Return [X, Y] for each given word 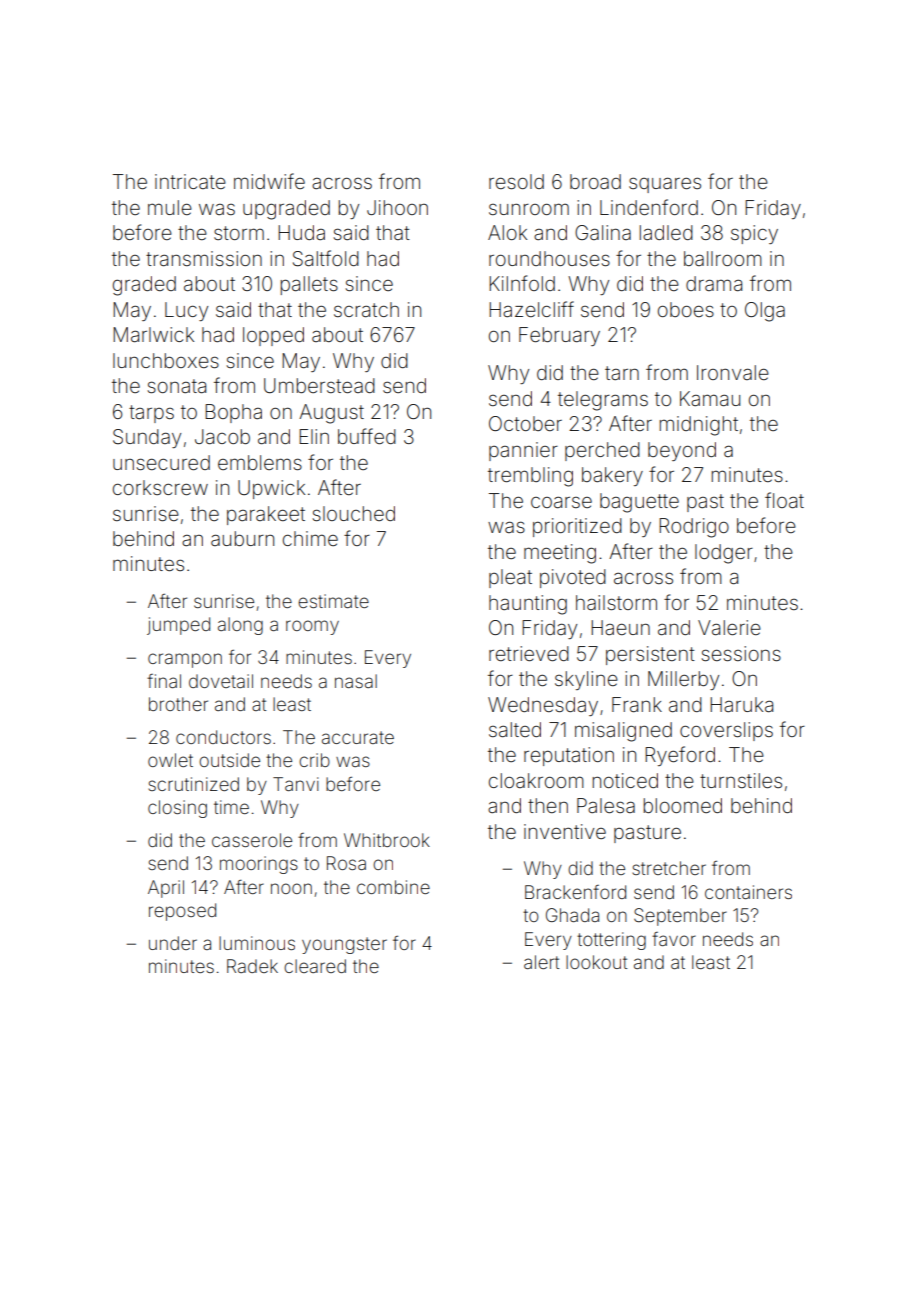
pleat [510, 578]
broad [595, 181]
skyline [586, 680]
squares [665, 185]
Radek [252, 966]
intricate [190, 181]
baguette [639, 503]
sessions [741, 653]
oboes [686, 309]
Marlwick [153, 334]
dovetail [221, 681]
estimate [333, 601]
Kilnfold [522, 283]
